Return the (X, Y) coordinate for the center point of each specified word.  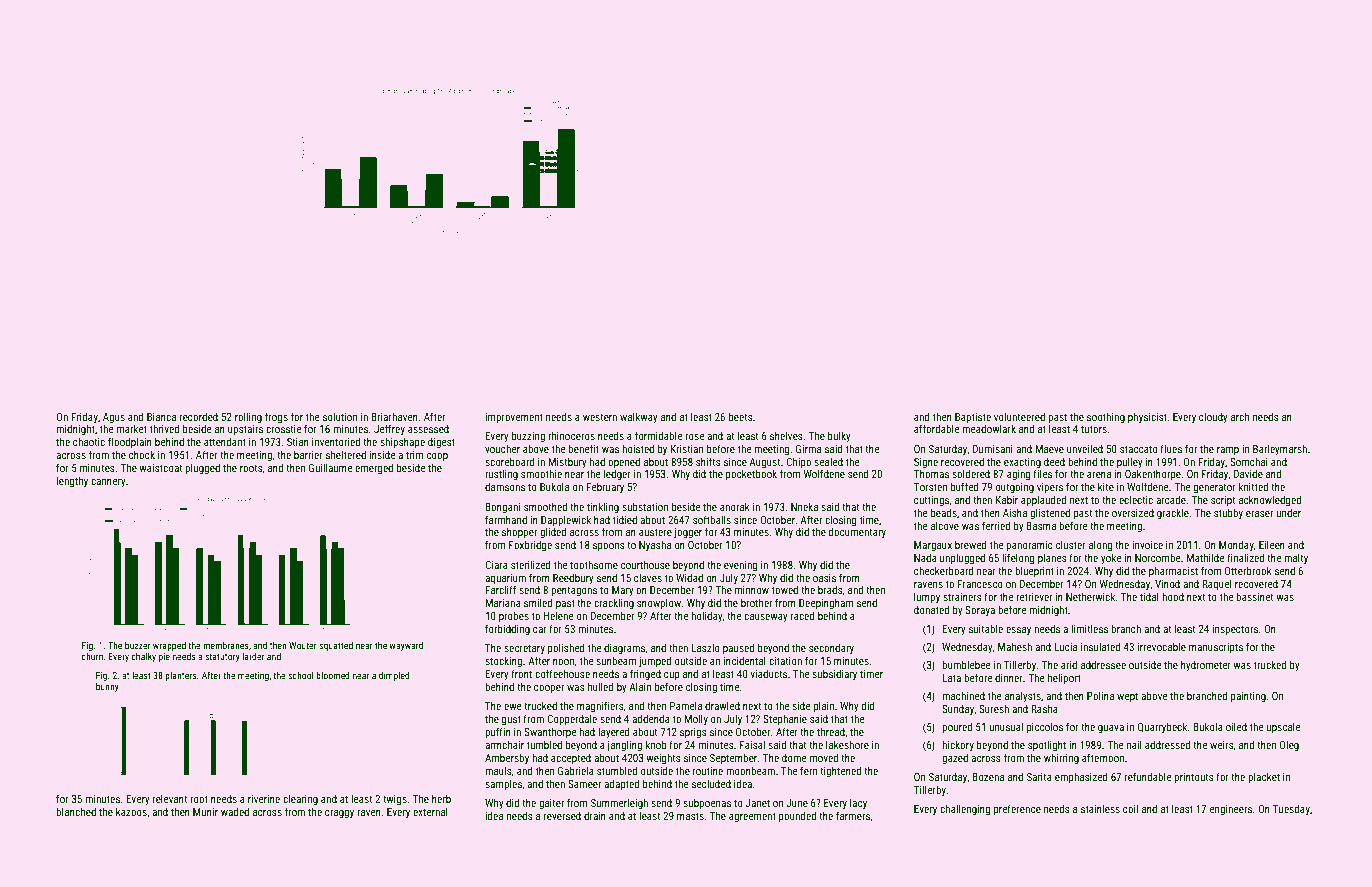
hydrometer (1206, 665)
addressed (1167, 744)
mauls (498, 770)
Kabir (1007, 499)
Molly (696, 719)
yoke (1111, 558)
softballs (712, 519)
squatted (336, 646)
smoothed (545, 506)
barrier (308, 454)
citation (785, 661)
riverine (264, 799)
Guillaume (330, 467)
